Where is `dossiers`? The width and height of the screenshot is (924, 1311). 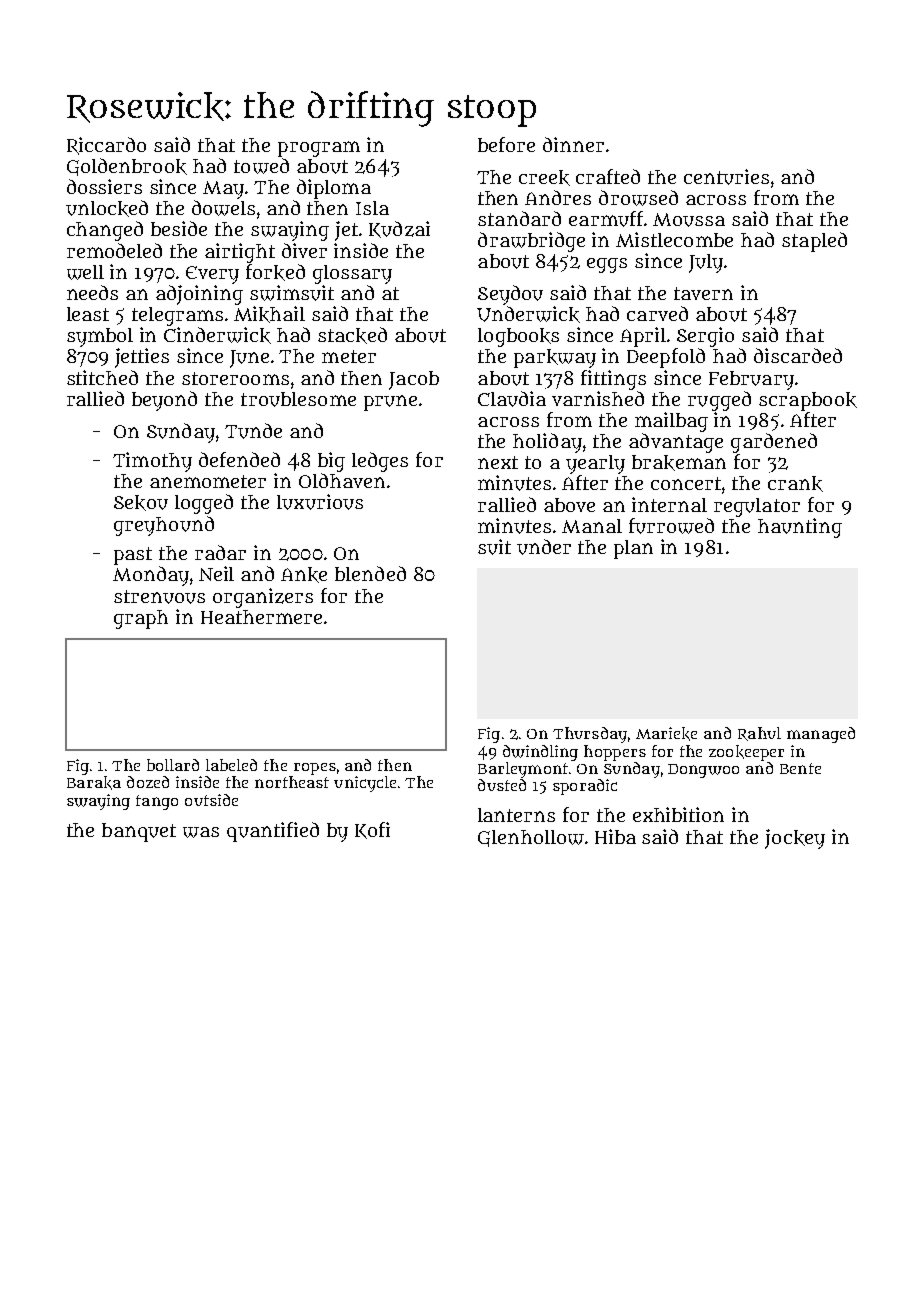
dossiers is located at coordinates (104, 186).
